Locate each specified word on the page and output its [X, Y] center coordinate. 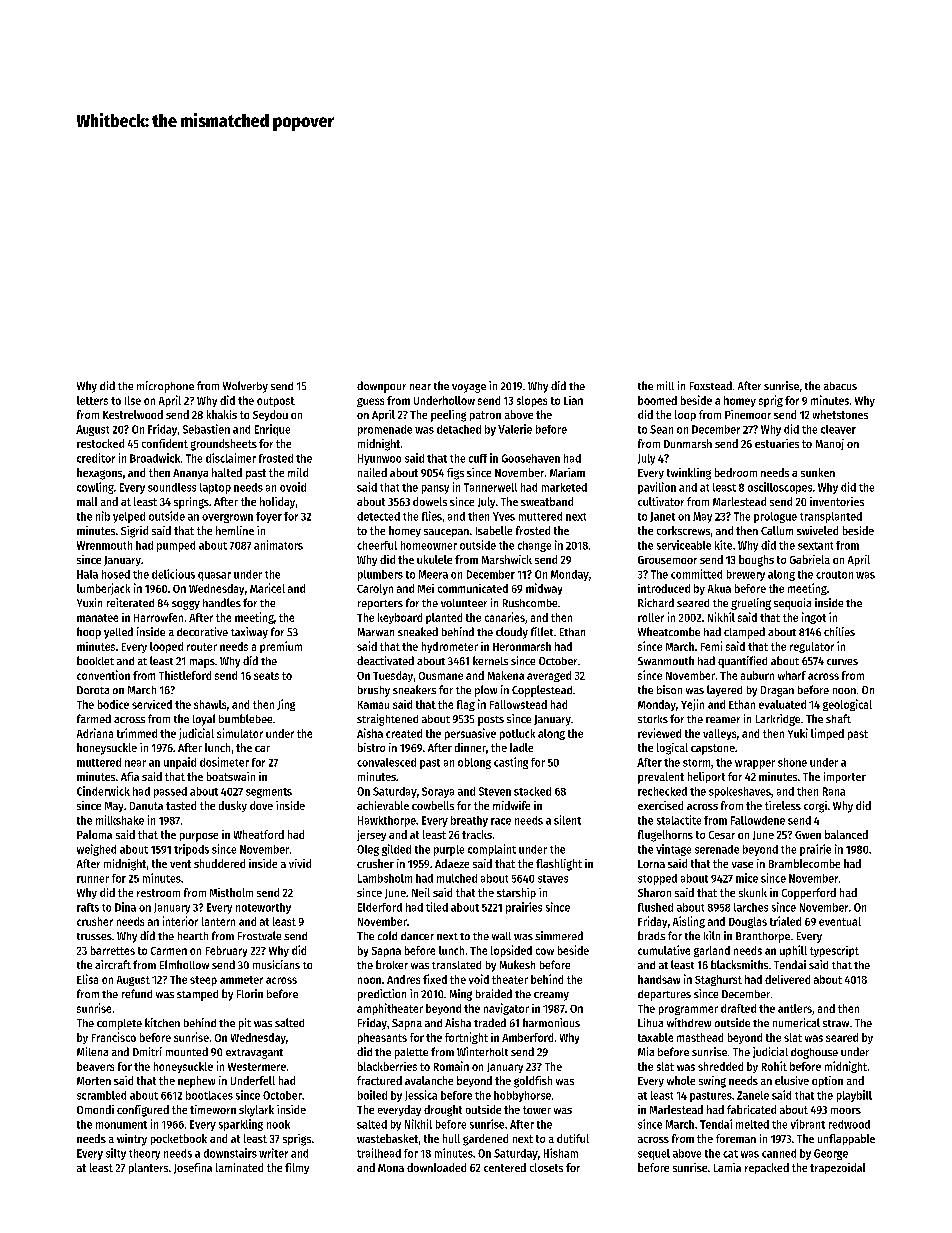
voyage [469, 388]
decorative [202, 631]
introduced [664, 588]
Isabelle [494, 530]
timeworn [213, 1109]
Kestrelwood [133, 414]
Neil [421, 892]
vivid [300, 863]
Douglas [748, 922]
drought [443, 1111]
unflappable [846, 1139]
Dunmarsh [688, 443]
